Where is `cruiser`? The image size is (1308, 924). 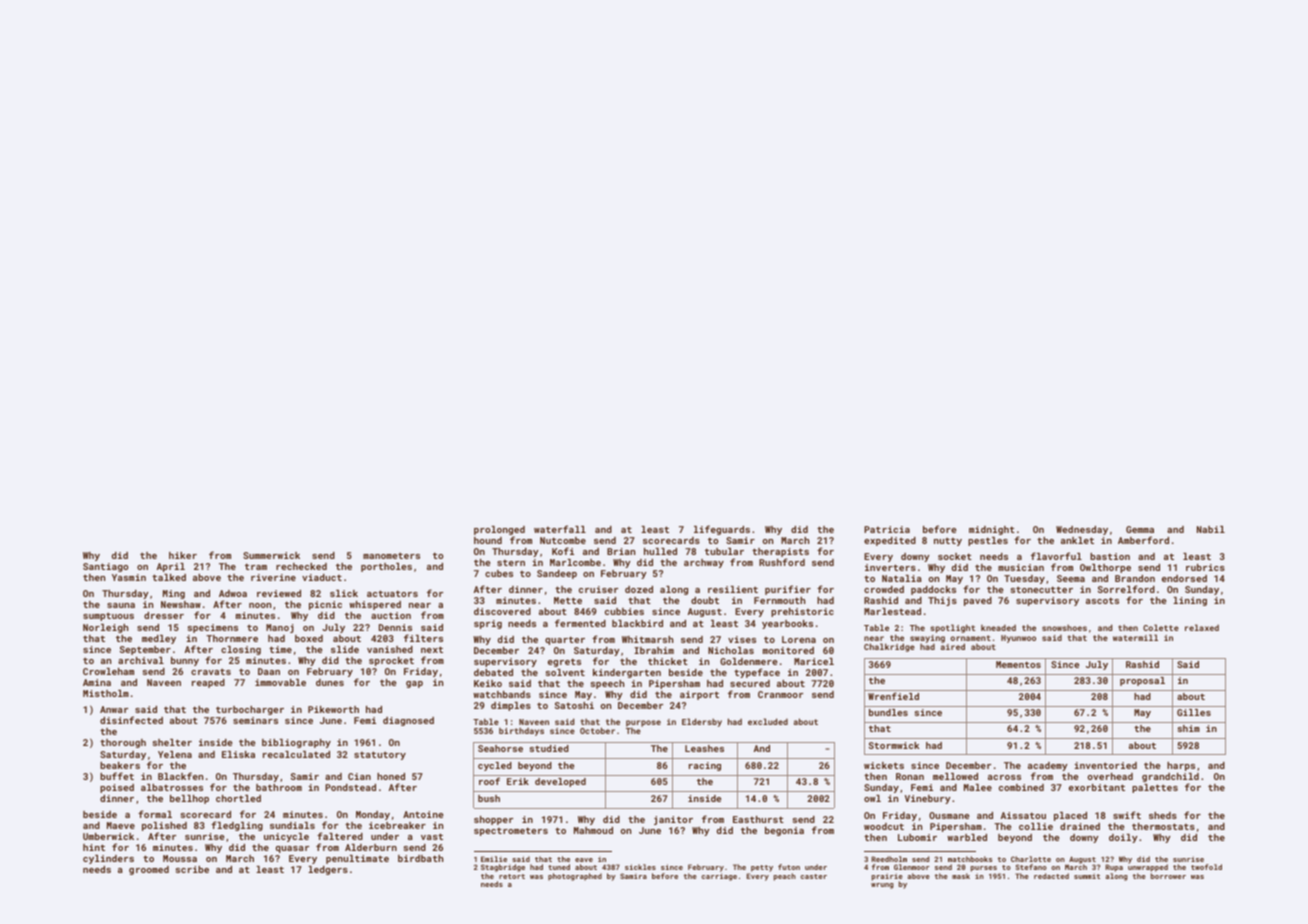 cruiser is located at coordinates (598, 589).
